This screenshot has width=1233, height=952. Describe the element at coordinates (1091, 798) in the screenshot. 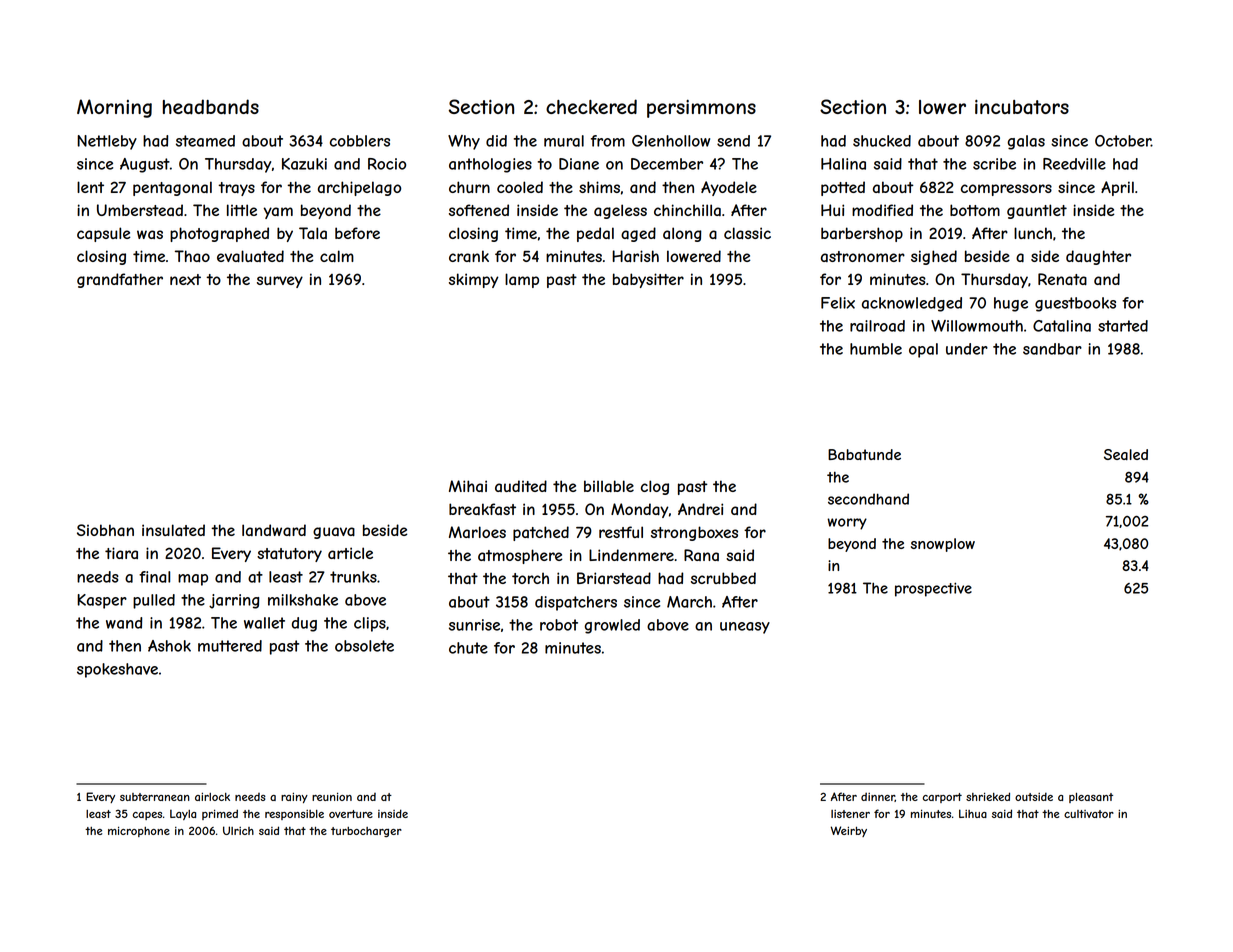

I see `pleasant` at that location.
